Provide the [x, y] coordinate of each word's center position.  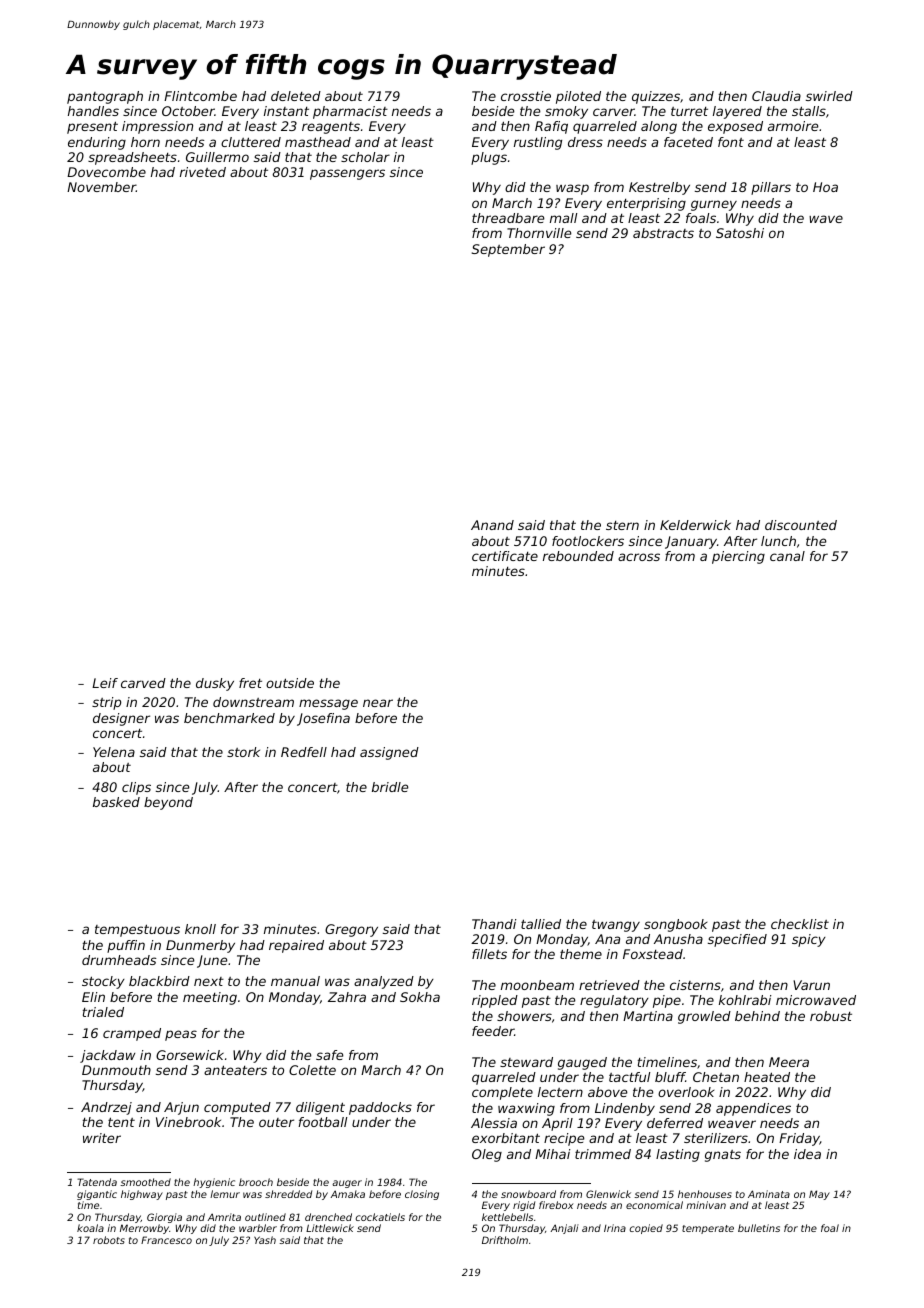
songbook [675, 925]
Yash [265, 1240]
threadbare [508, 218]
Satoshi [740, 233]
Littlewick [330, 1228]
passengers [347, 174]
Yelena [114, 752]
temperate [708, 1229]
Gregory [351, 930]
